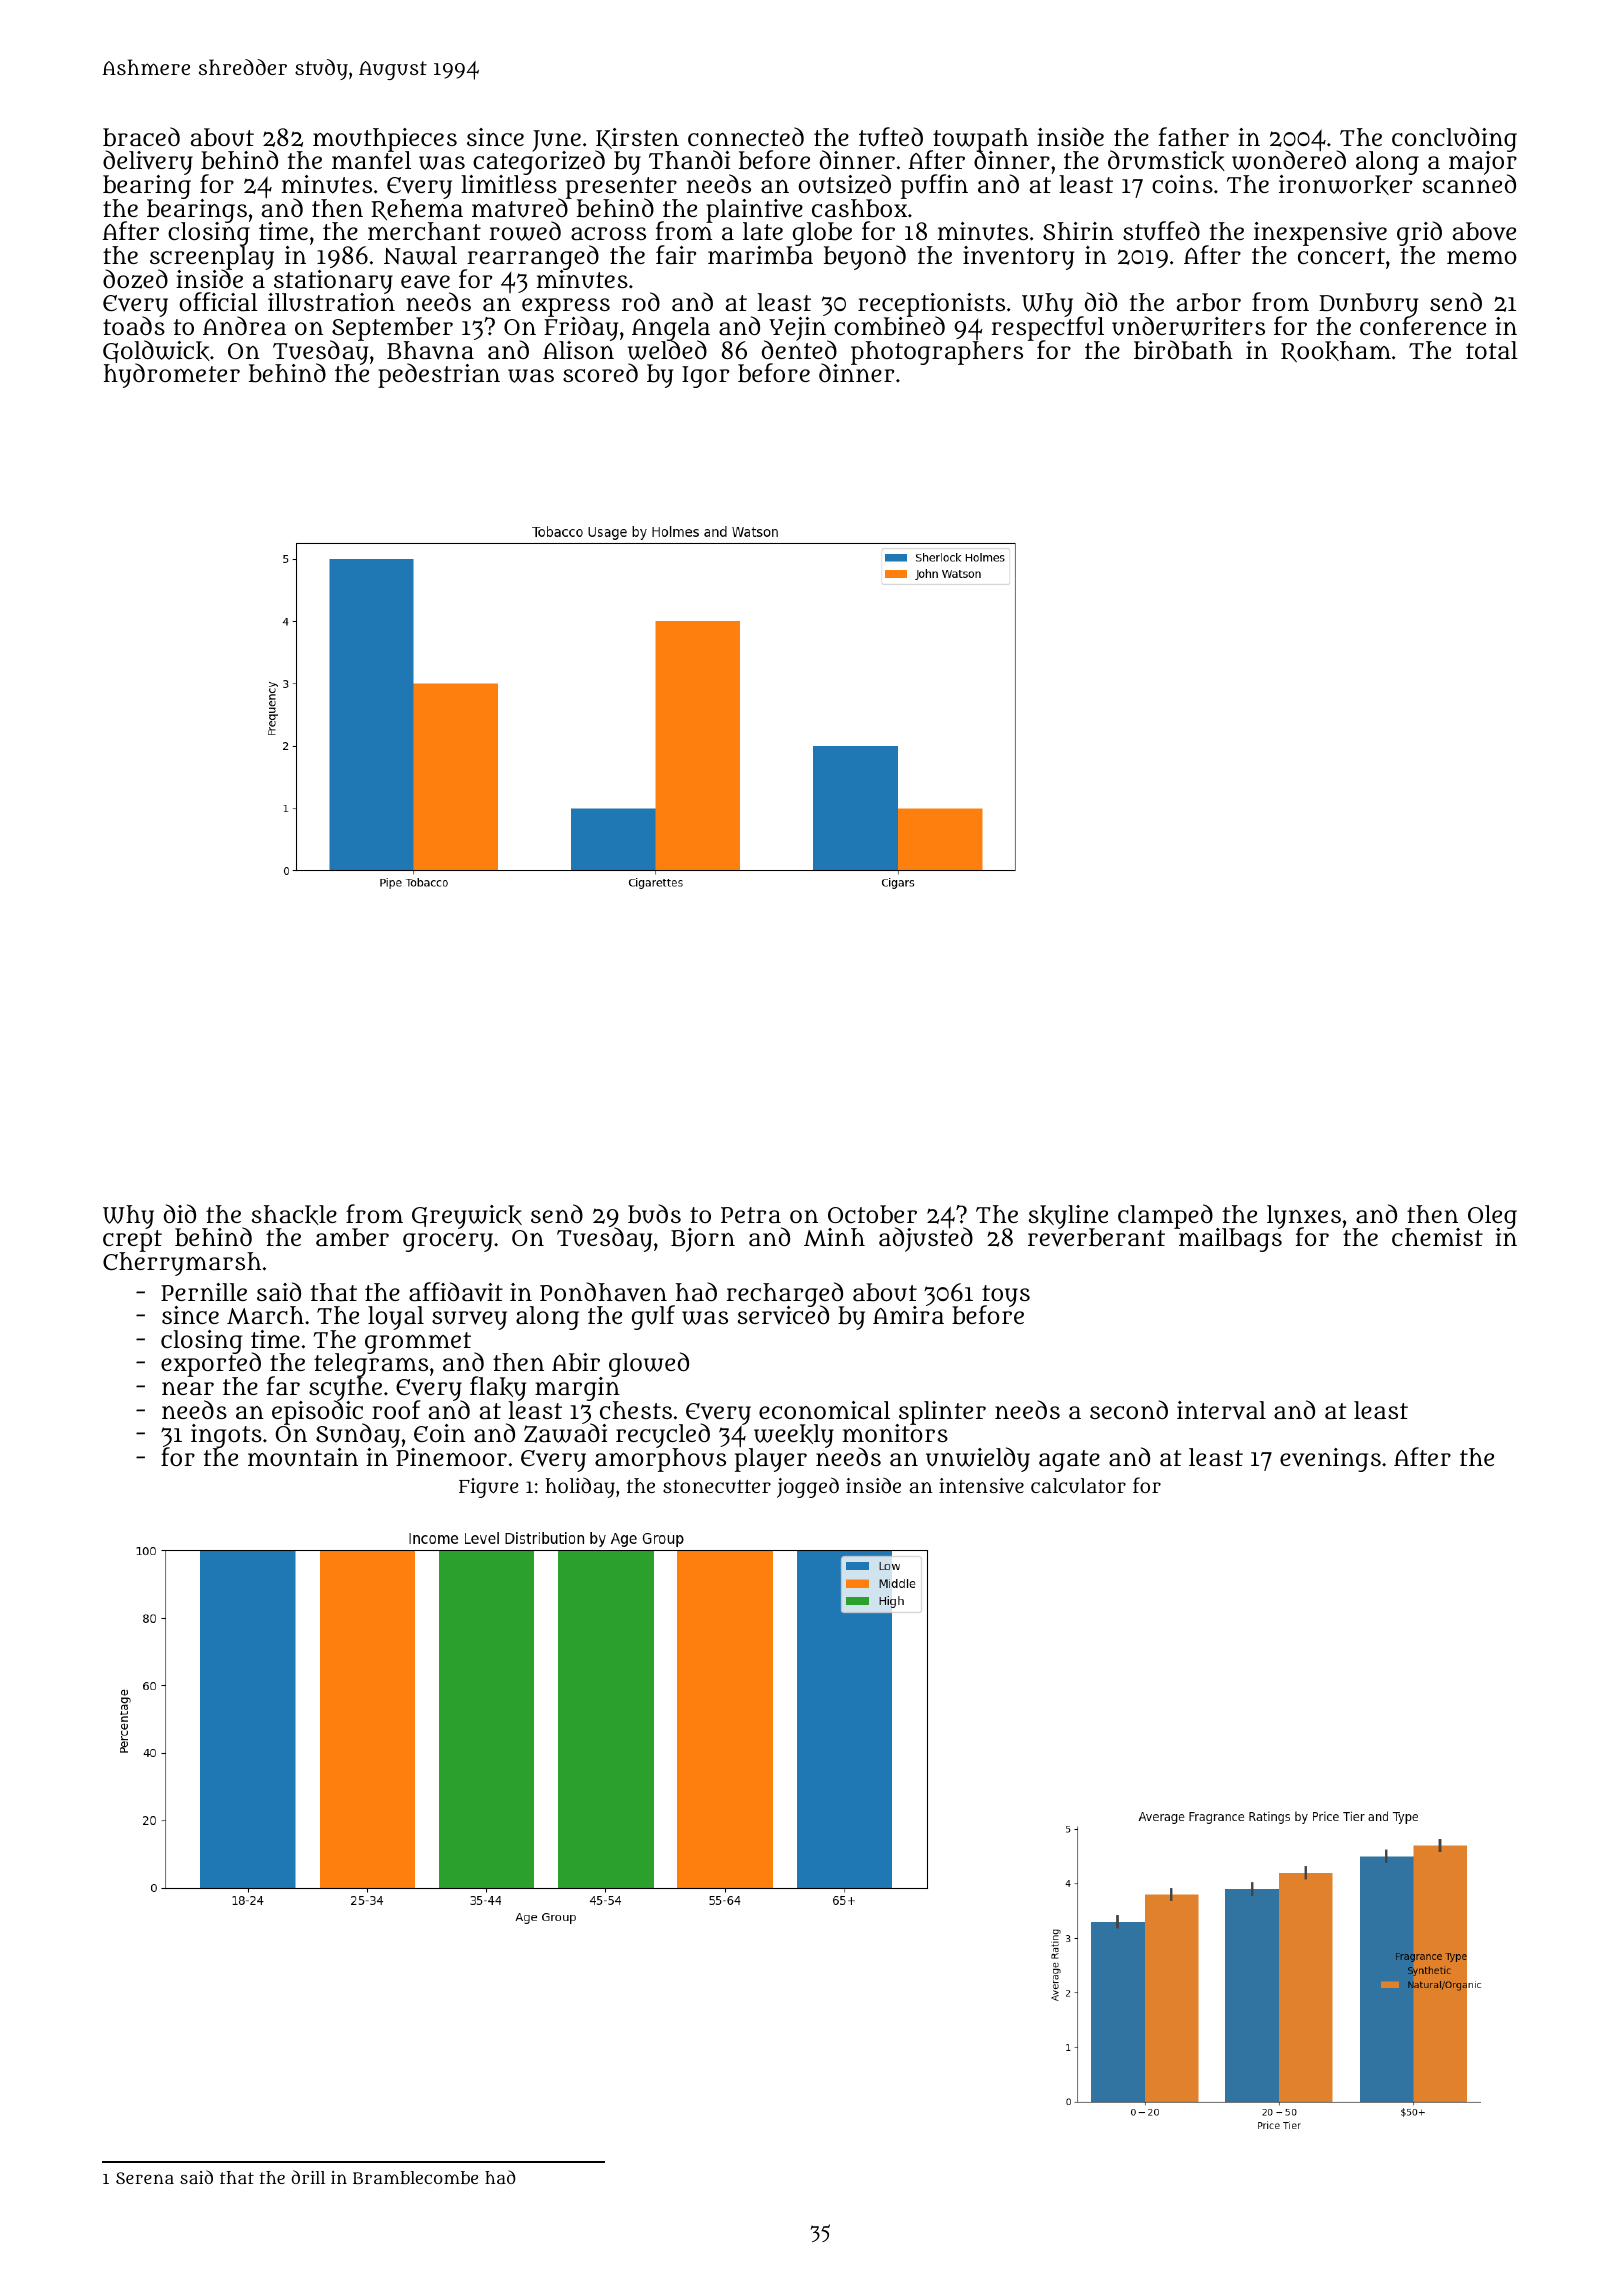 Image resolution: width=1620 pixels, height=2292 pixels. What do you see at coordinates (754, 211) in the image?
I see `plaintive` at bounding box center [754, 211].
